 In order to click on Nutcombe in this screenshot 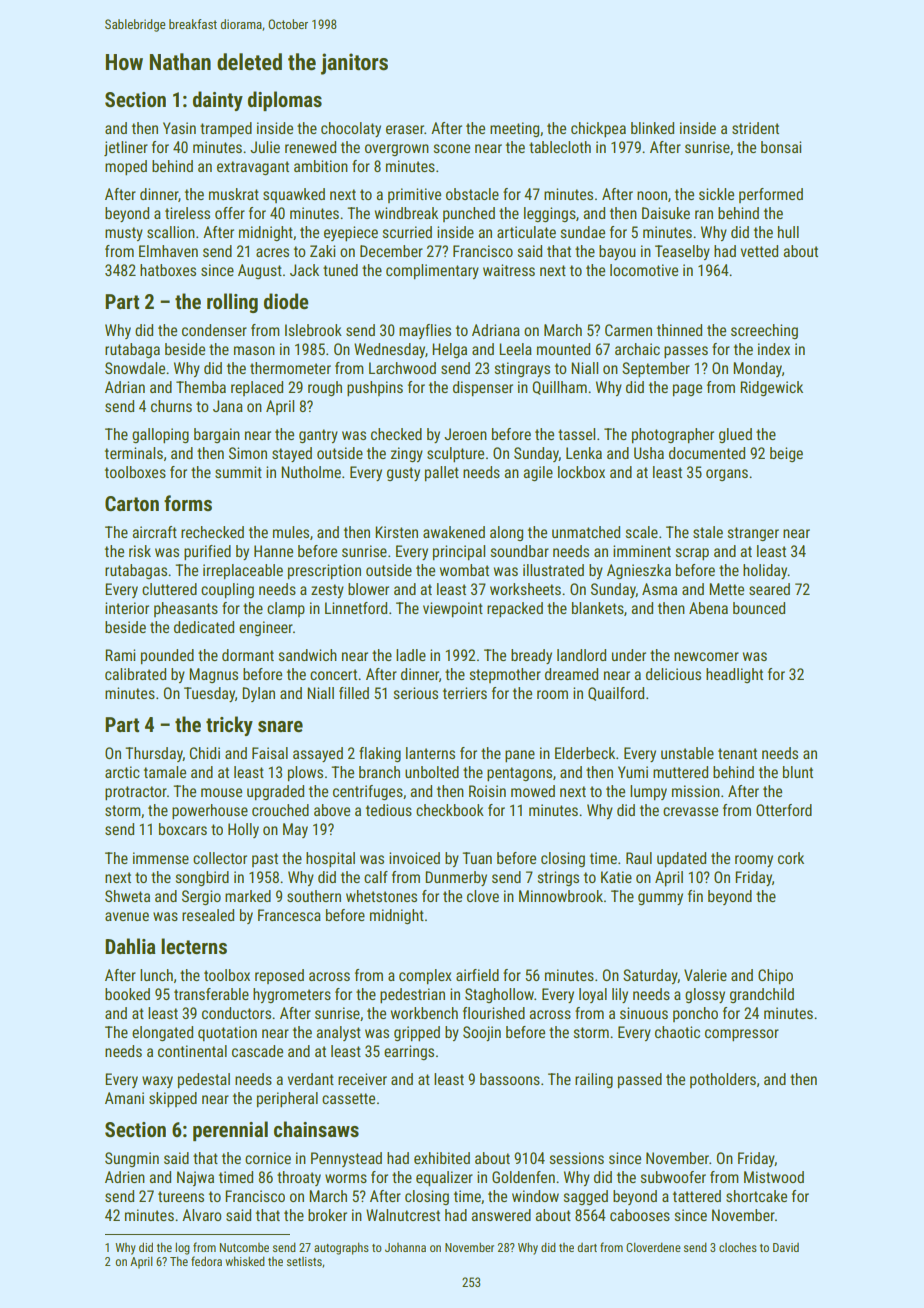, I will do `click(244, 1247)`.
